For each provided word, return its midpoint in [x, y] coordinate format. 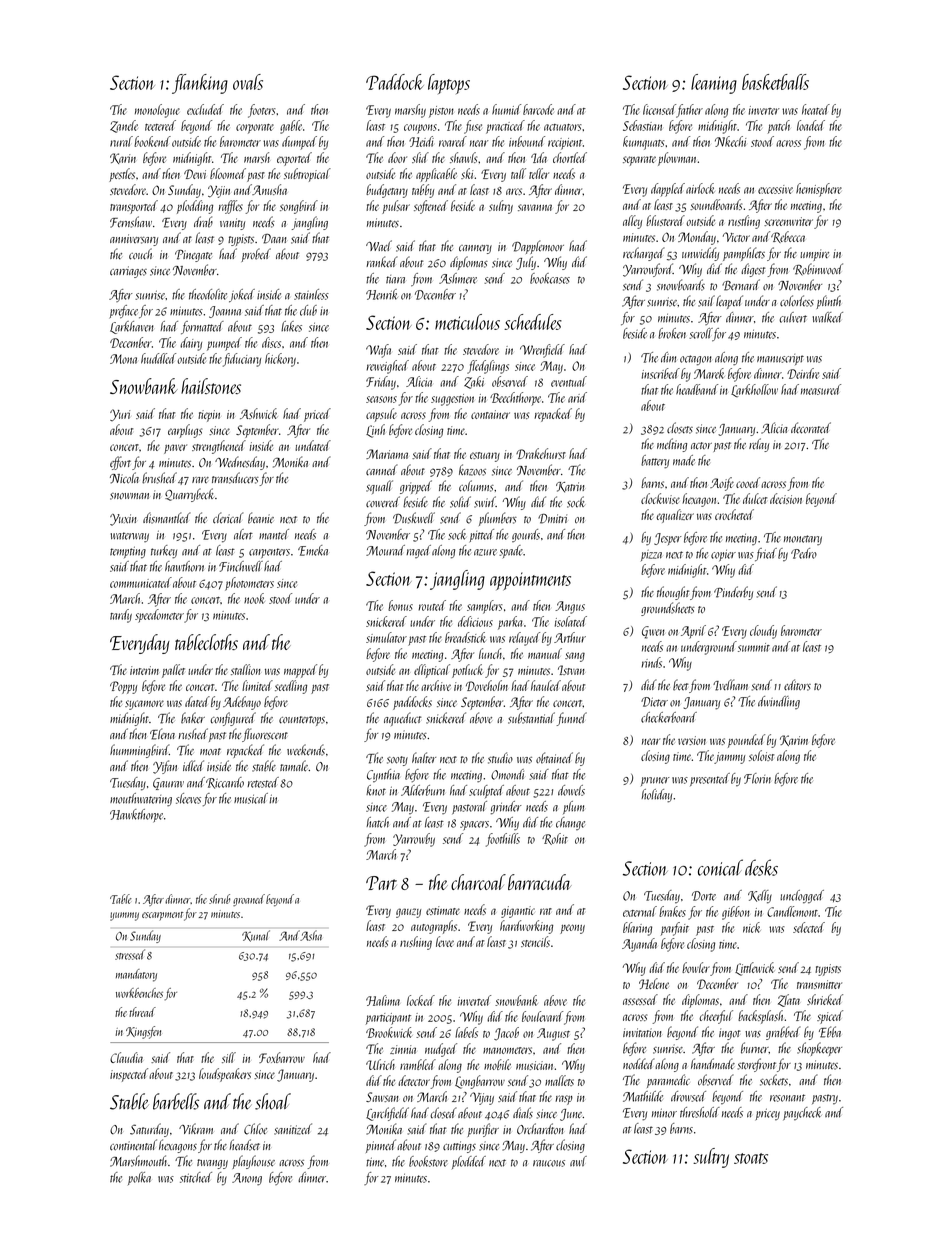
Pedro [804, 553]
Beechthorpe [515, 399]
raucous [549, 1163]
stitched [196, 1177]
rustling [744, 222]
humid [506, 109]
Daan [274, 239]
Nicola [124, 478]
